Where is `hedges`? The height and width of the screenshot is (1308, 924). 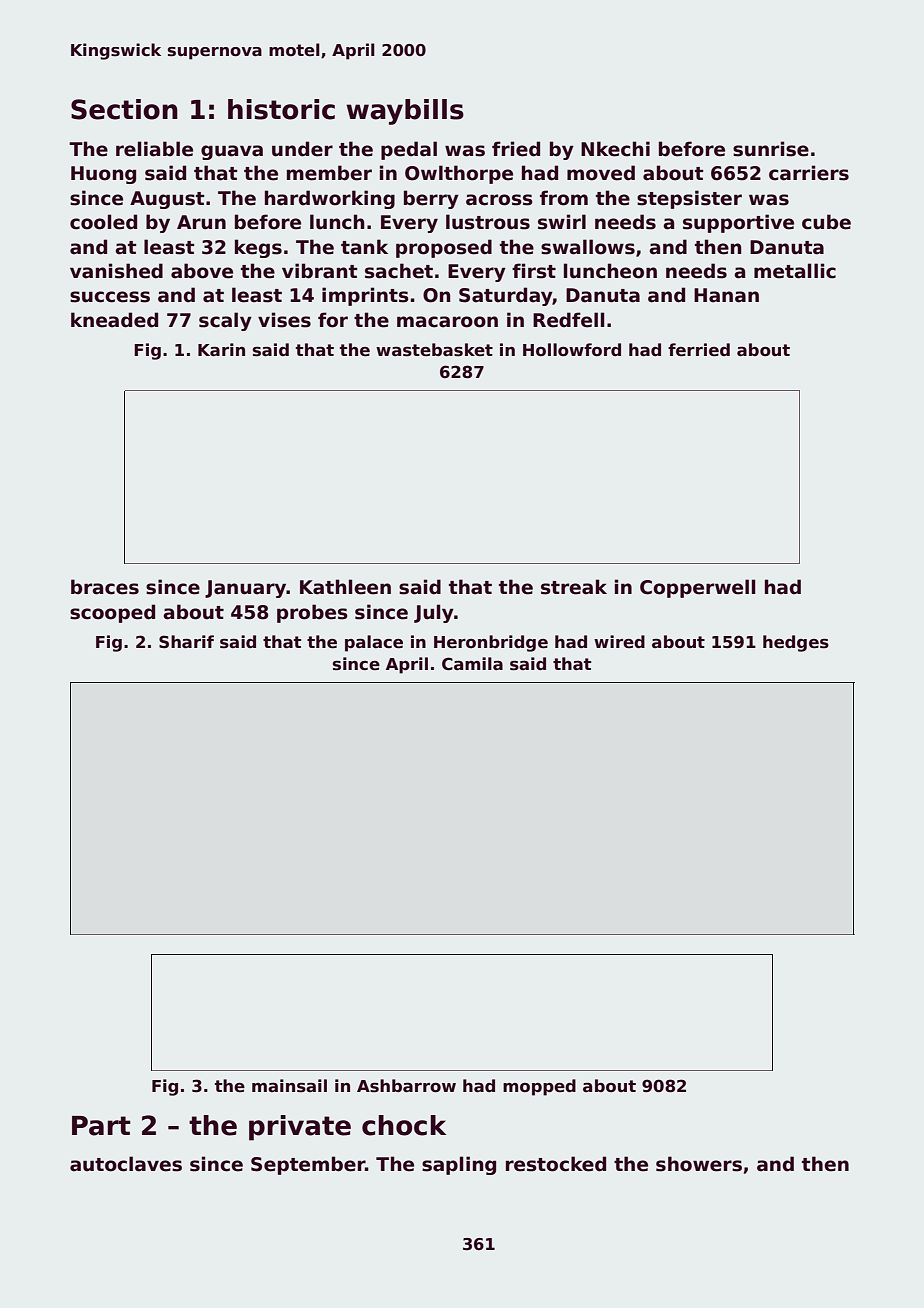
hedges is located at coordinates (796, 643).
